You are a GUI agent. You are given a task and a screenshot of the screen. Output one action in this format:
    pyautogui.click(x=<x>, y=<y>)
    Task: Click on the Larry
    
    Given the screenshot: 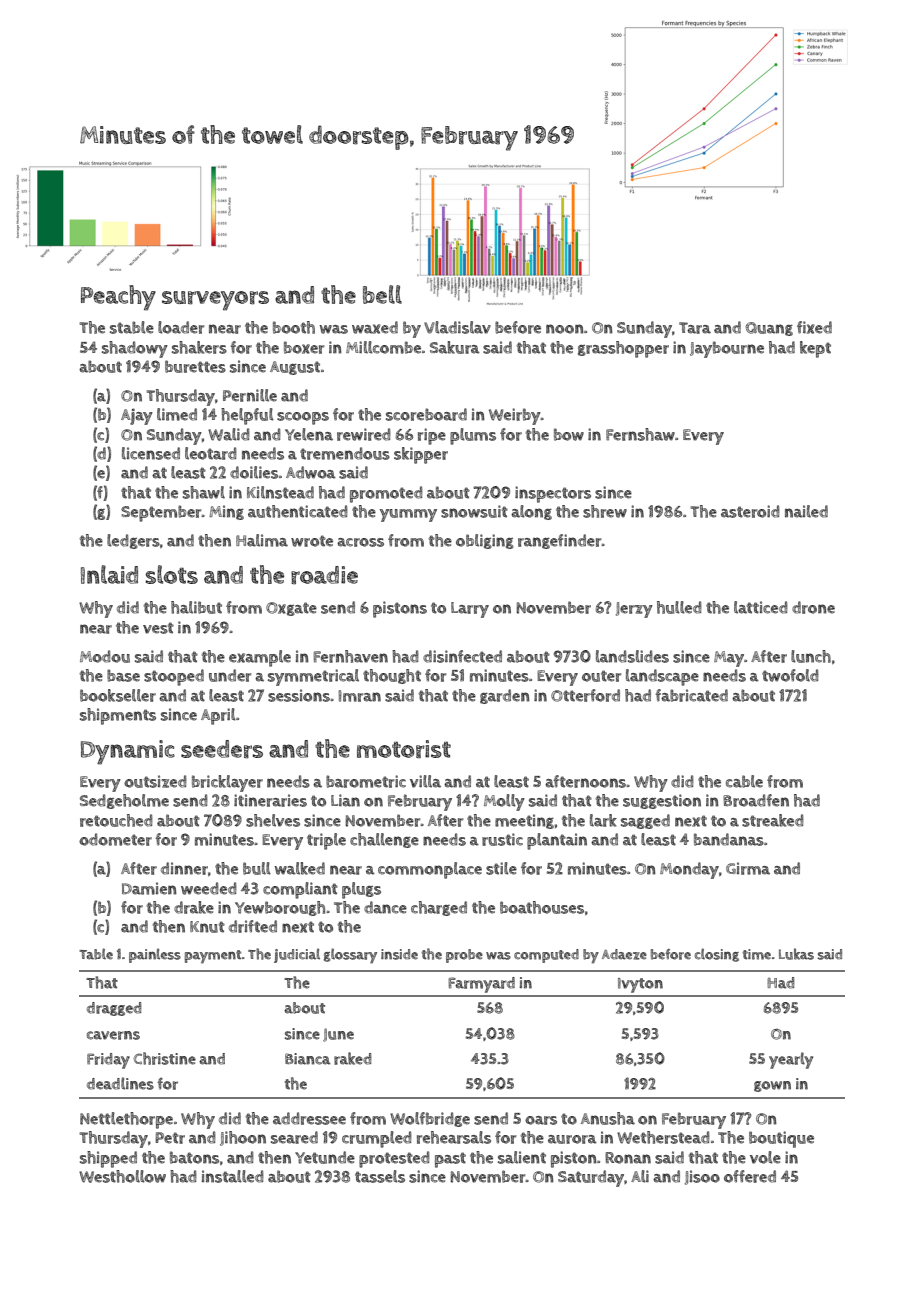 What is the action you would take?
    pyautogui.click(x=470, y=610)
